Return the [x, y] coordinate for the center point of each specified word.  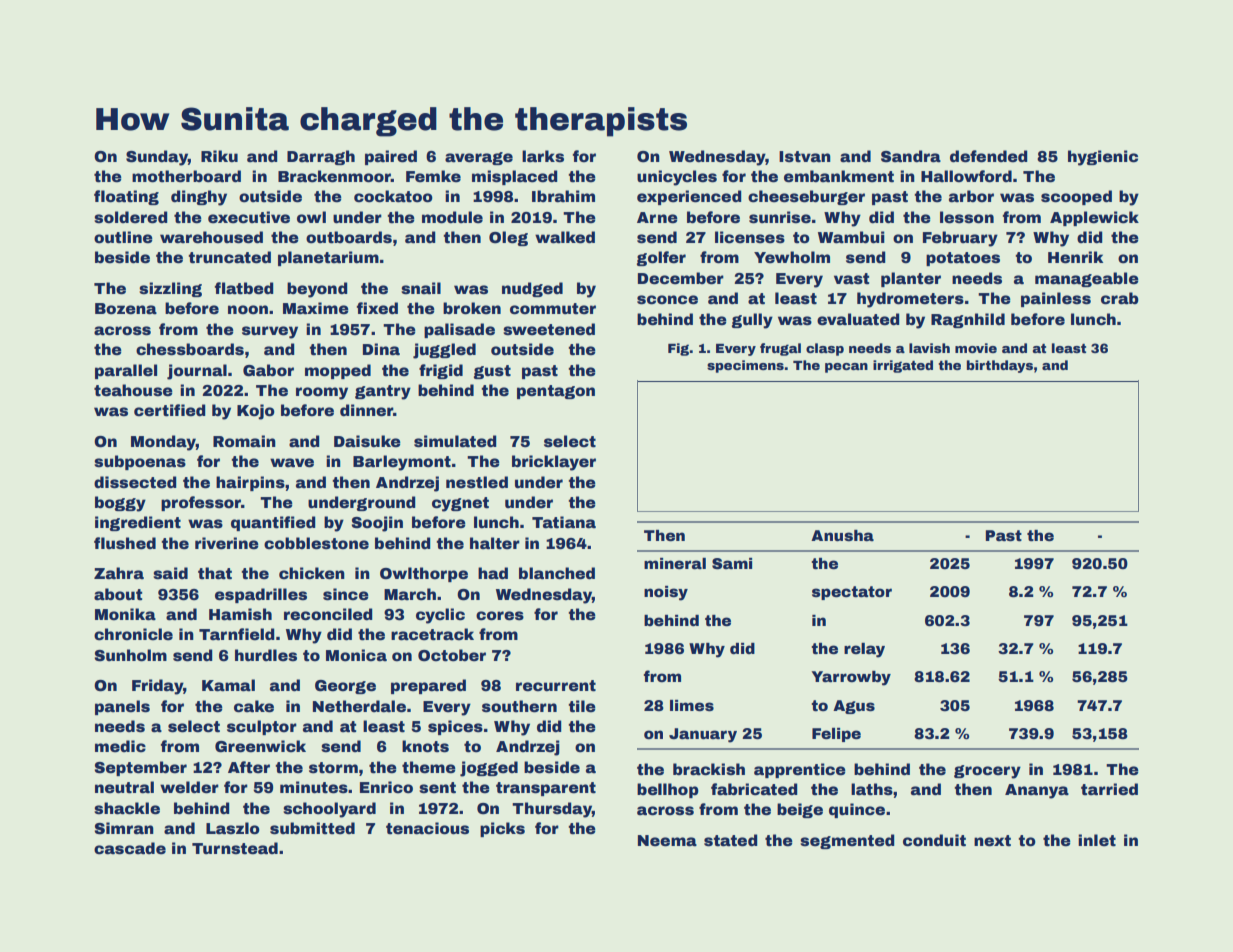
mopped [338, 371]
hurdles [266, 655]
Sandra [911, 156]
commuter [553, 309]
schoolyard [329, 810]
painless [1056, 299]
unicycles [677, 178]
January [703, 735]
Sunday [157, 158]
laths [872, 789]
